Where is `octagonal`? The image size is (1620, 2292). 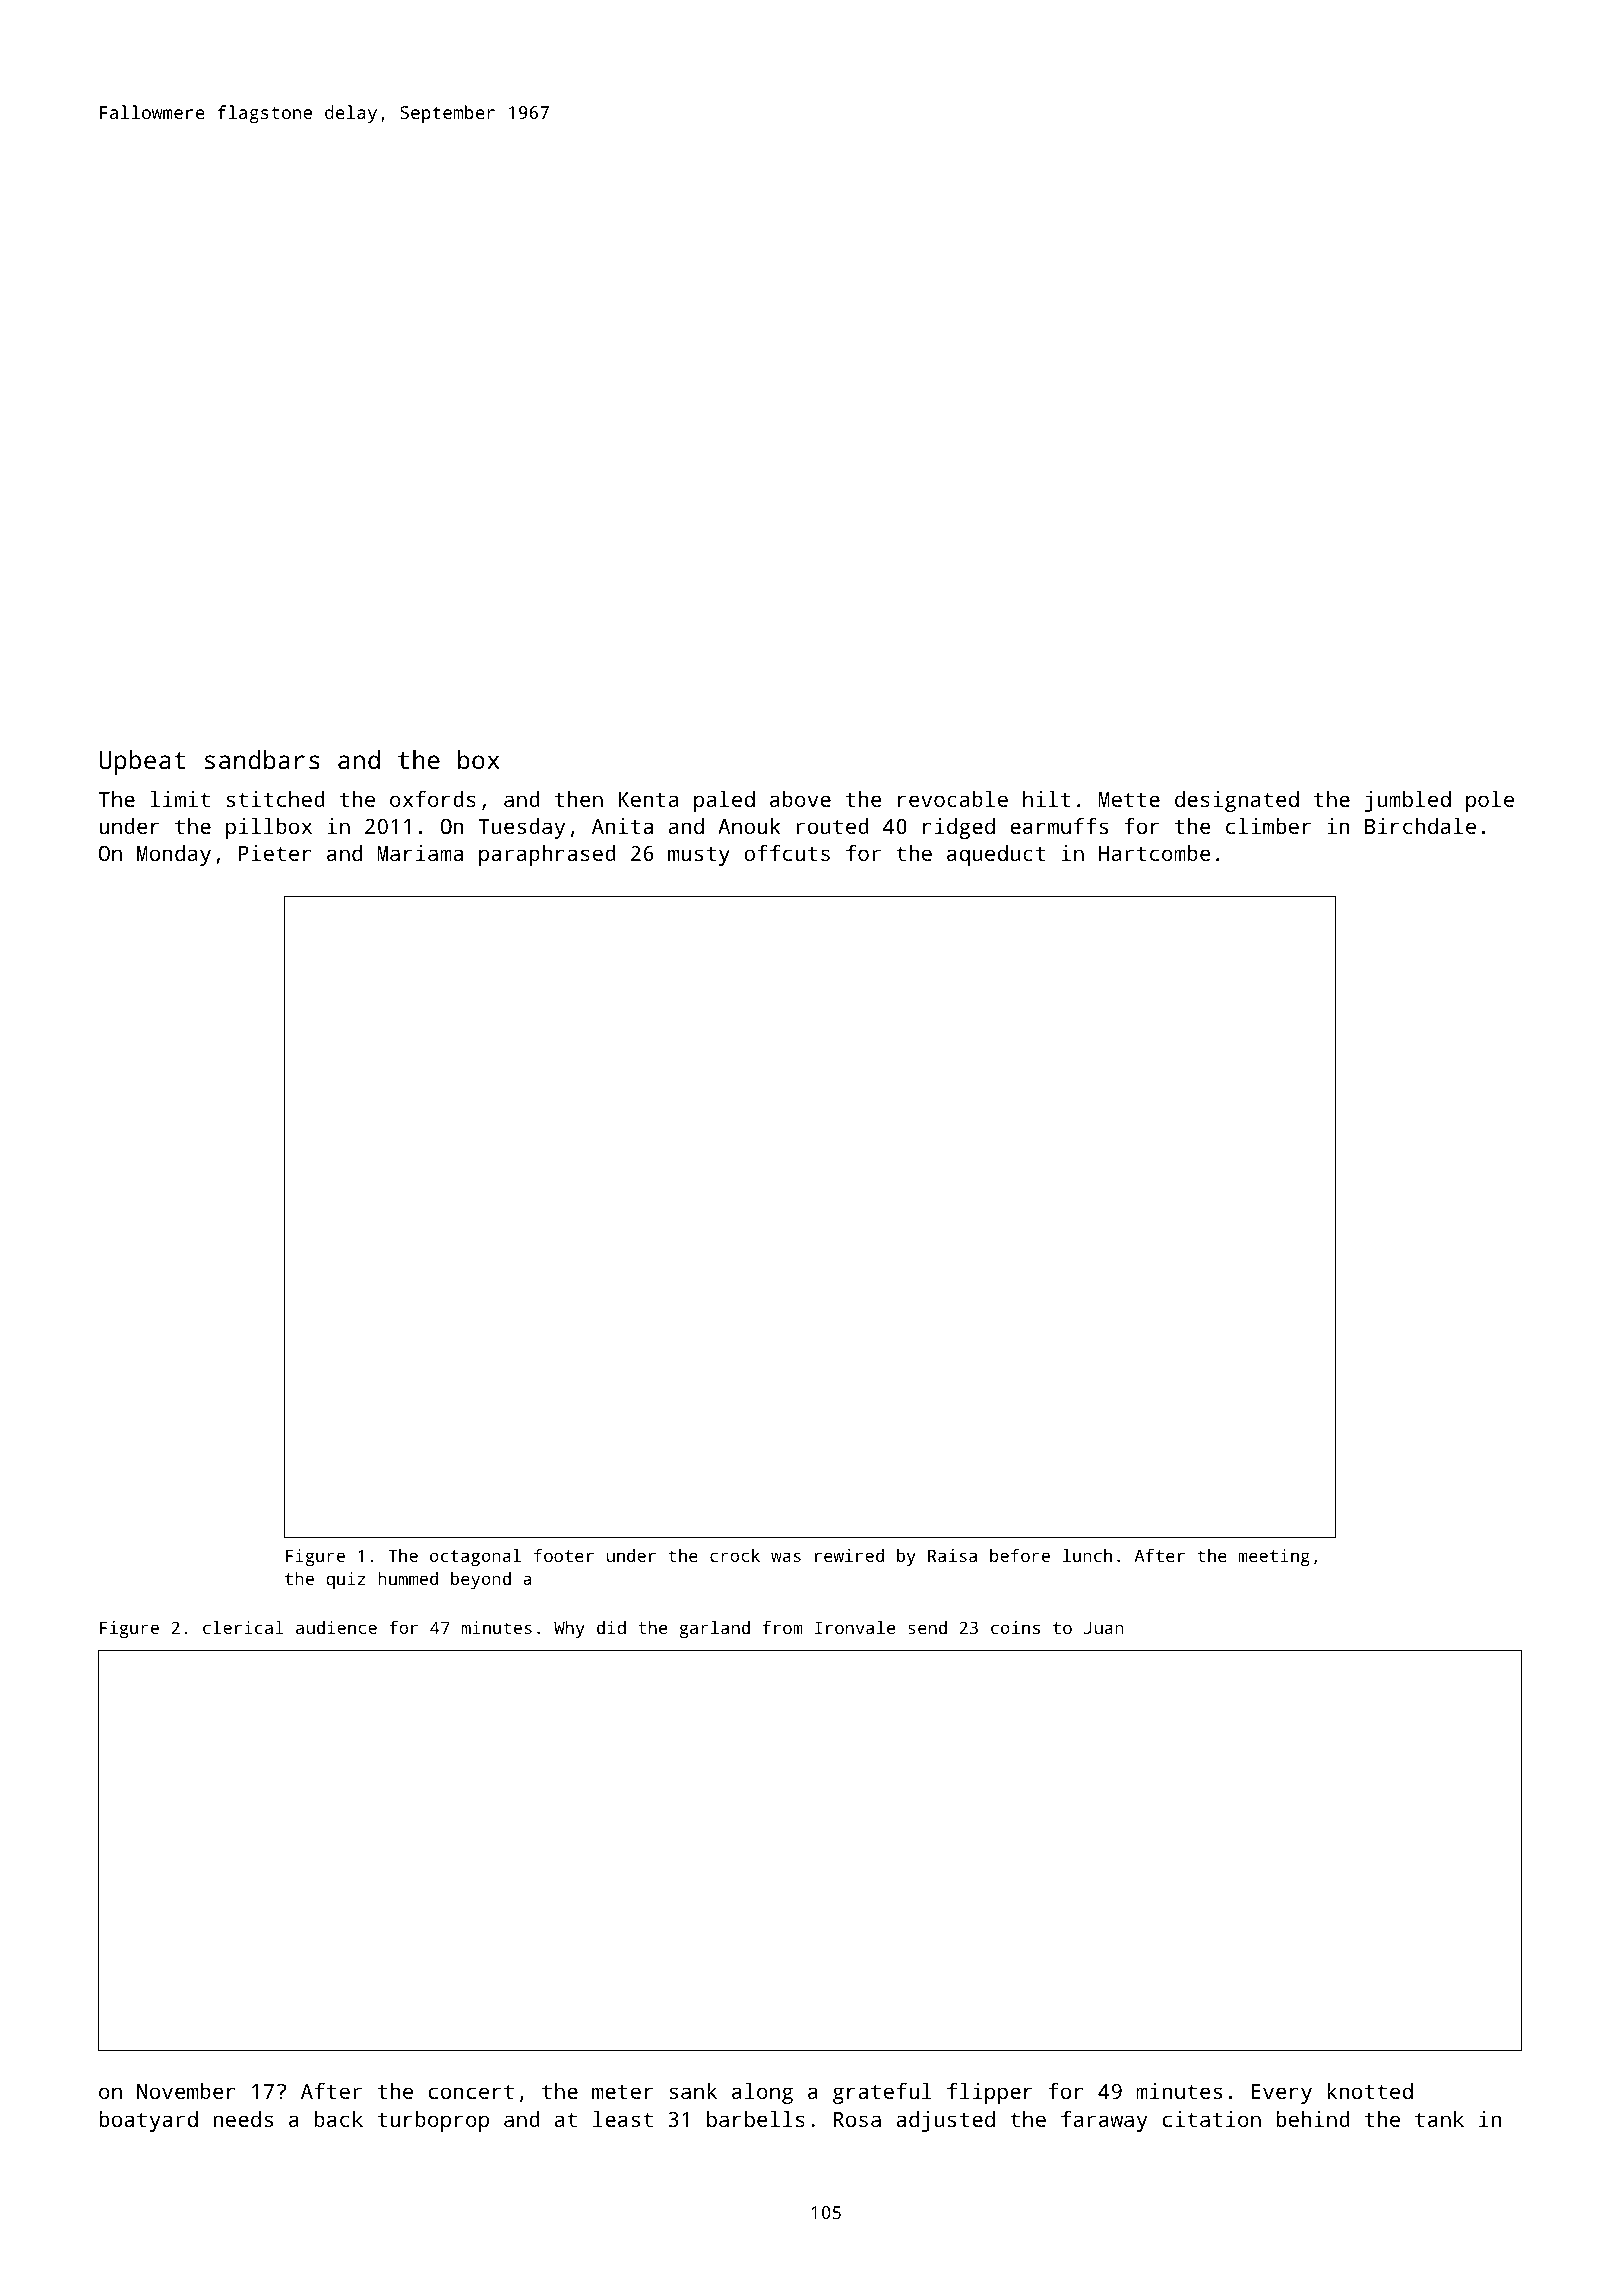
octagonal is located at coordinates (475, 1557).
